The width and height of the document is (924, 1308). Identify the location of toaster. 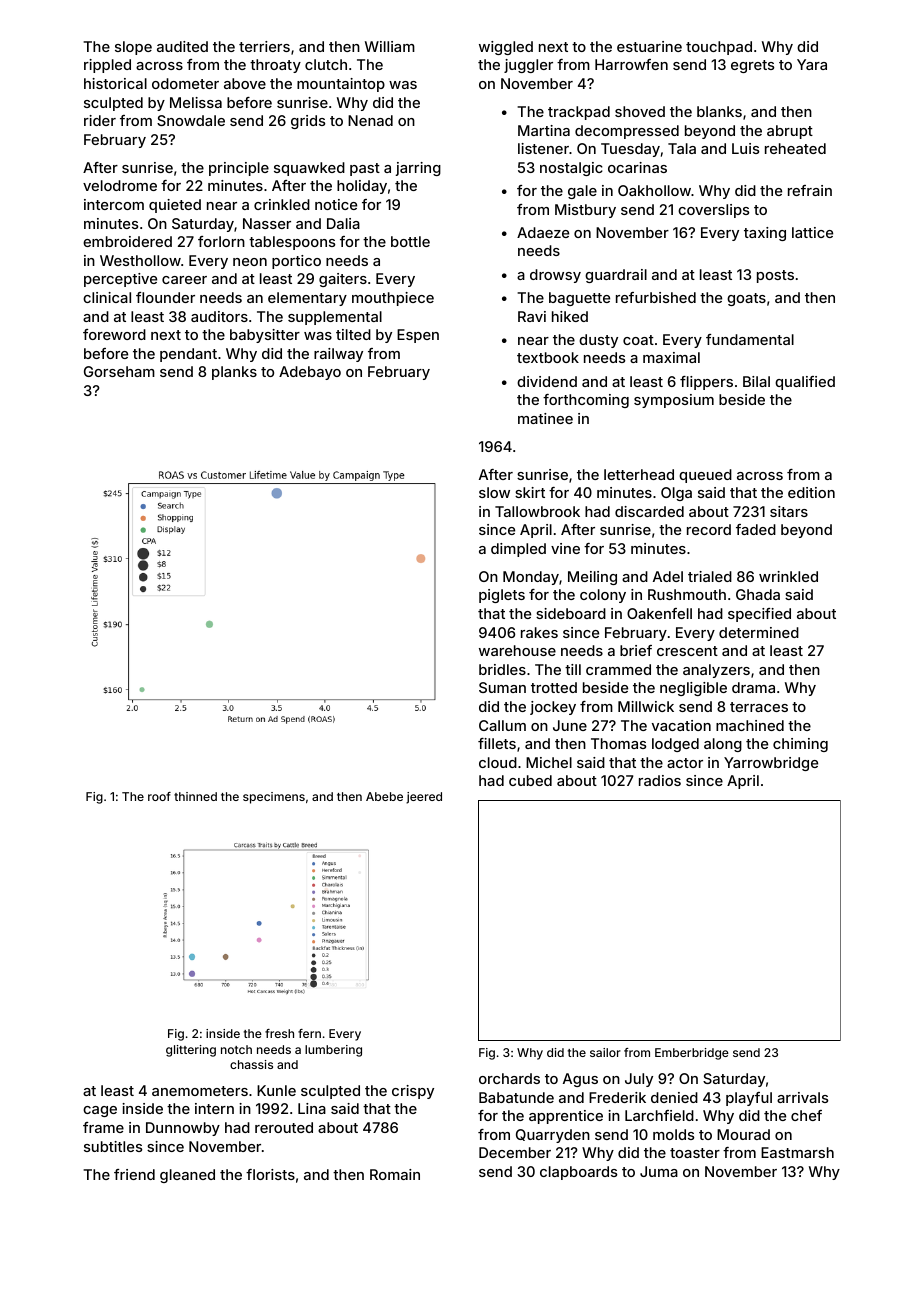
(695, 1153).
